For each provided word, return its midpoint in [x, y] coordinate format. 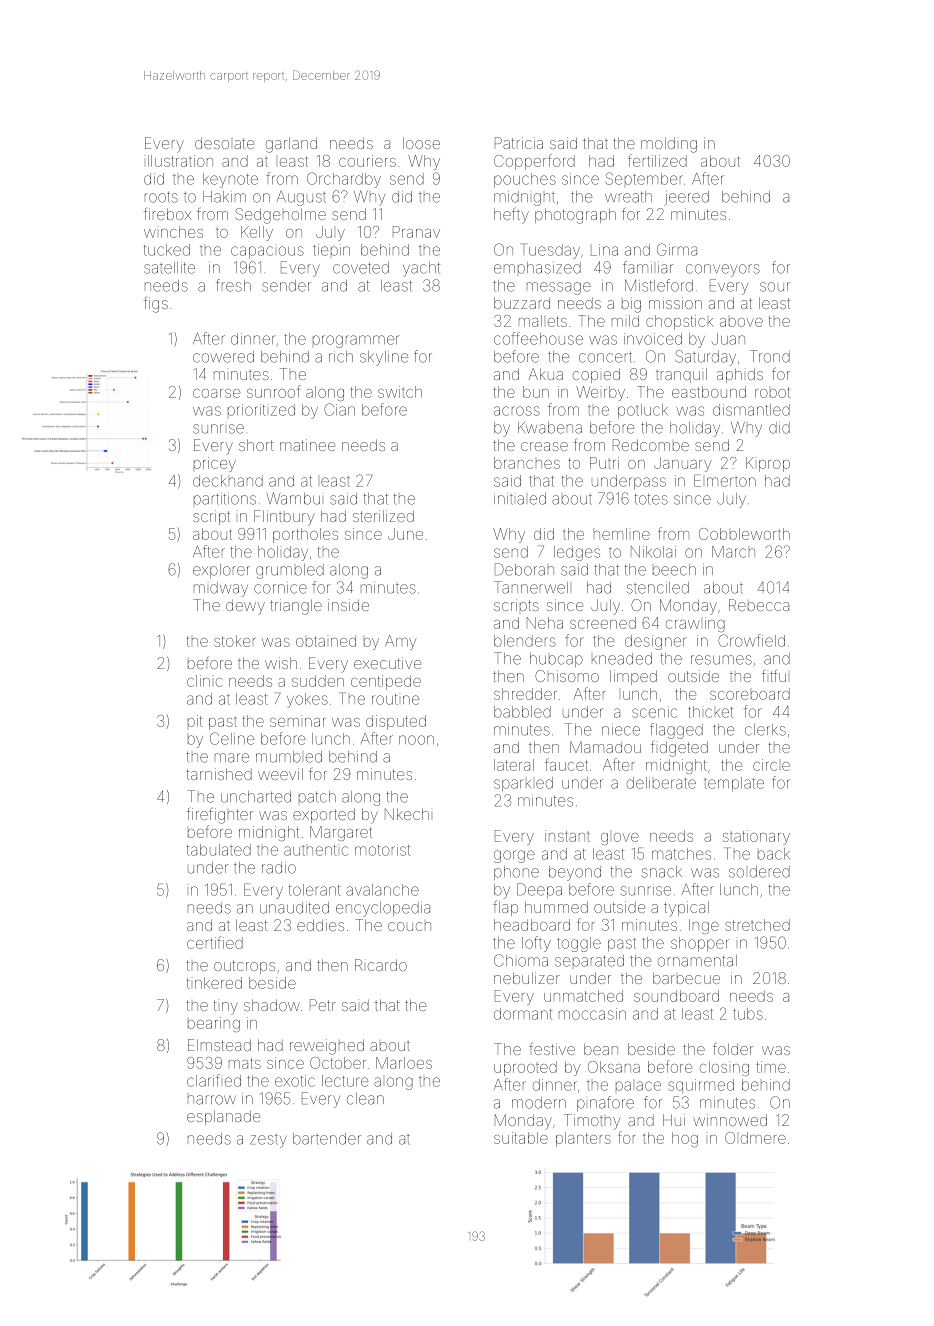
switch [400, 392]
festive [552, 1049]
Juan [728, 339]
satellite [169, 268]
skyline [384, 358]
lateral [514, 765]
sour [775, 287]
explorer [221, 571]
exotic [295, 1081]
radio [279, 868]
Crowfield [751, 640]
